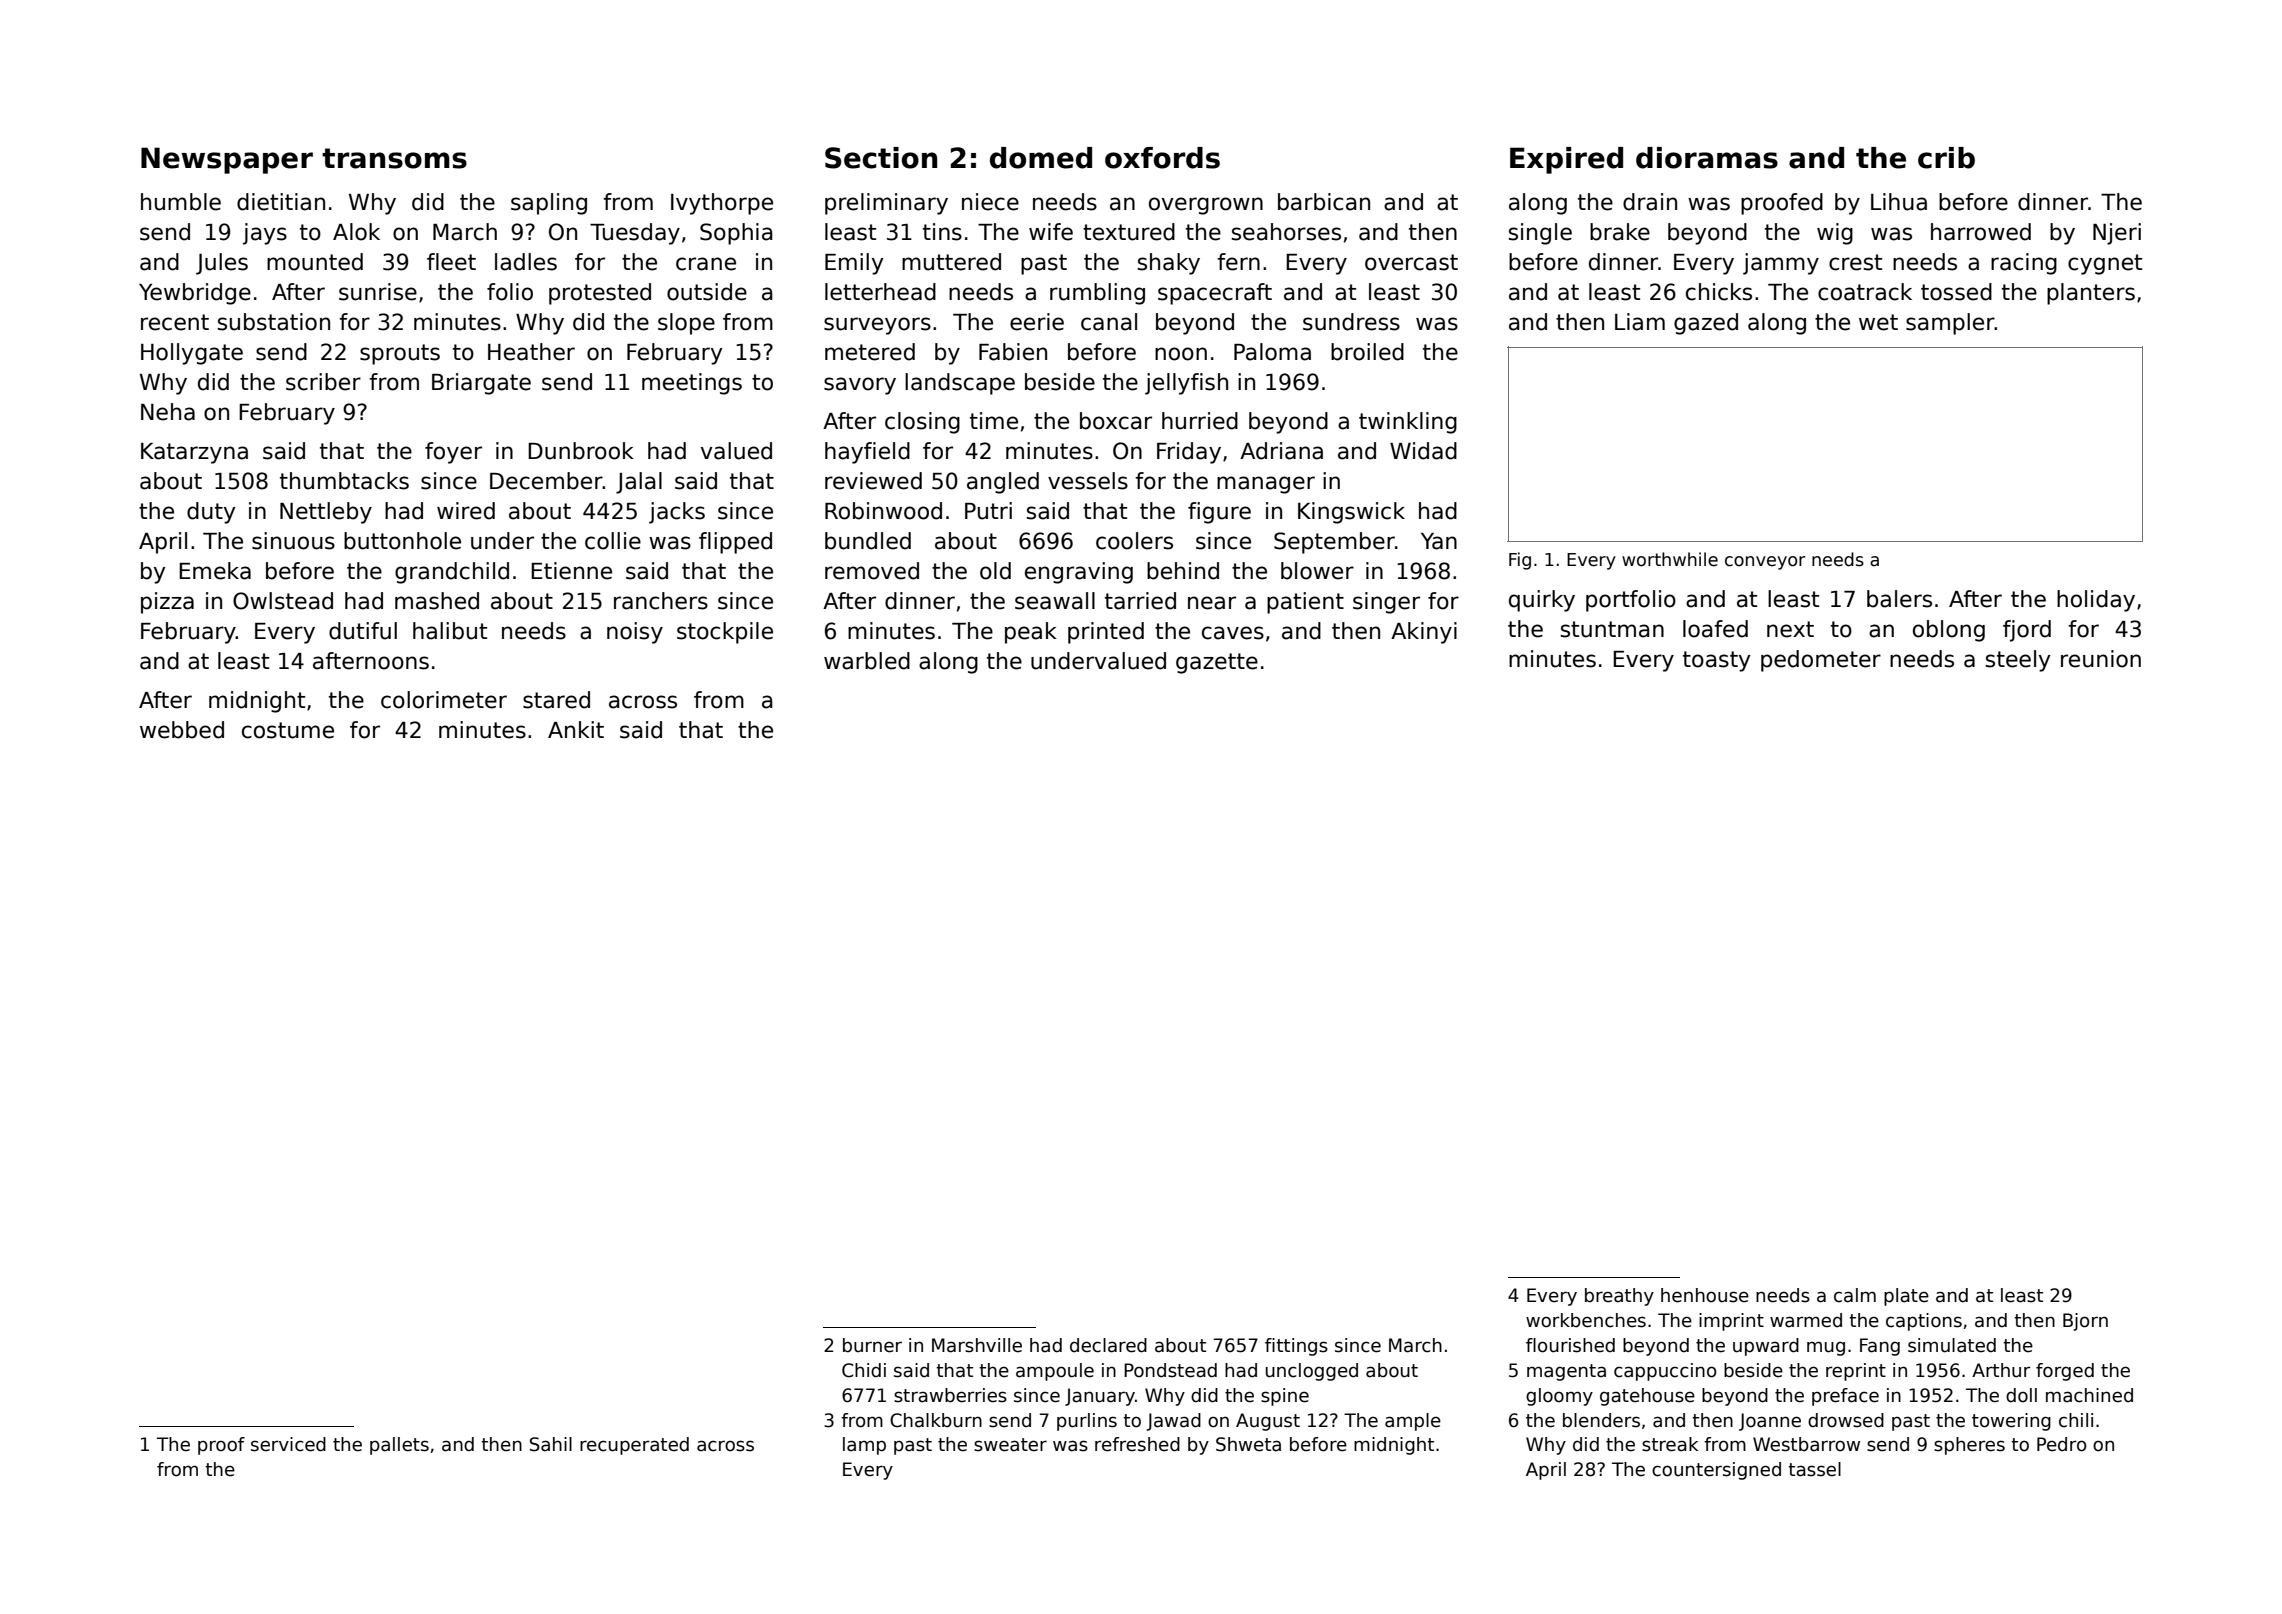 The width and height of the document is (2282, 1614). Describe the element at coordinates (2096, 601) in the document. I see `holiday` at that location.
